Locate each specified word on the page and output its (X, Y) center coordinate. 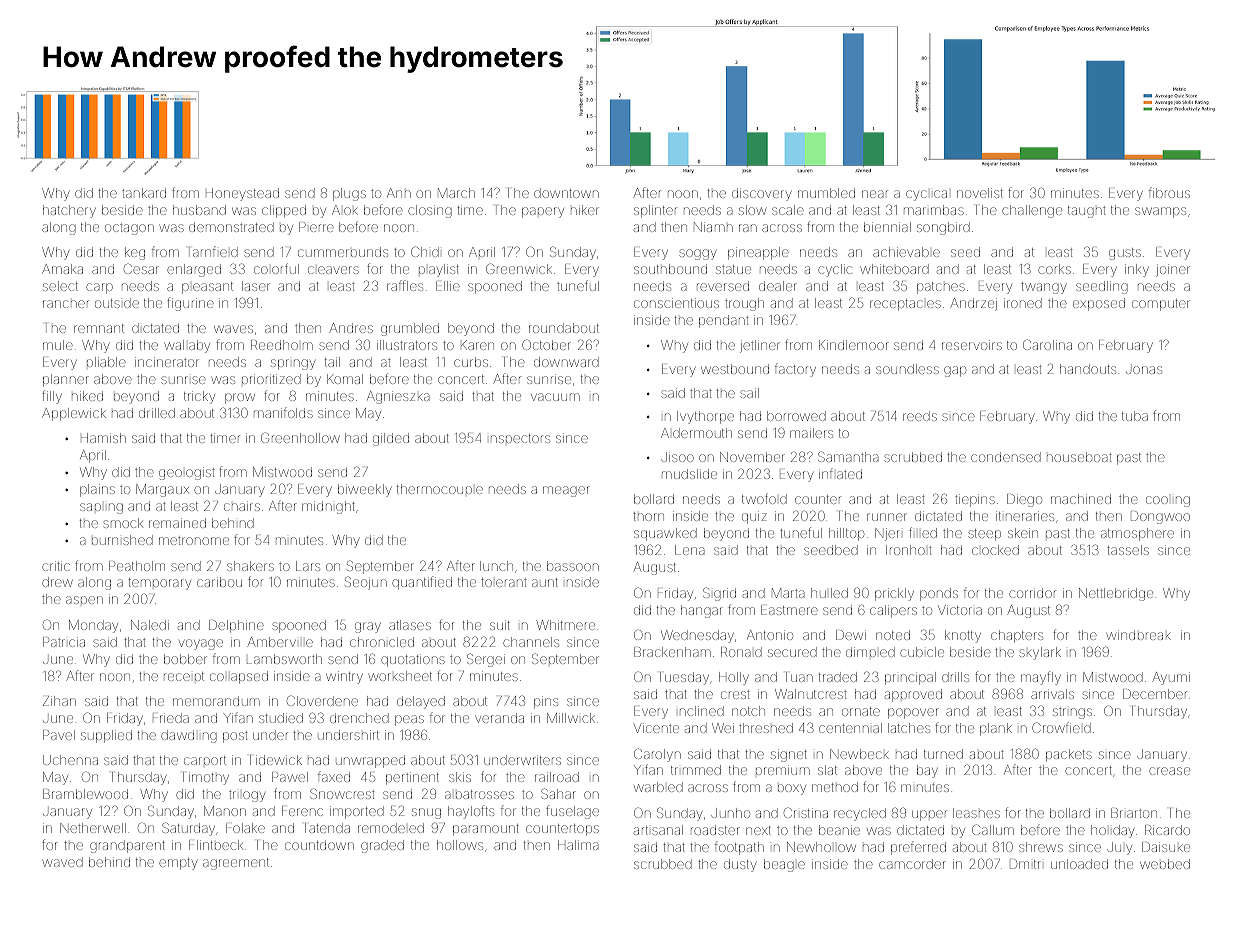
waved (62, 862)
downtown (566, 193)
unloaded (1079, 864)
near (875, 194)
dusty (740, 865)
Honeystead (242, 194)
